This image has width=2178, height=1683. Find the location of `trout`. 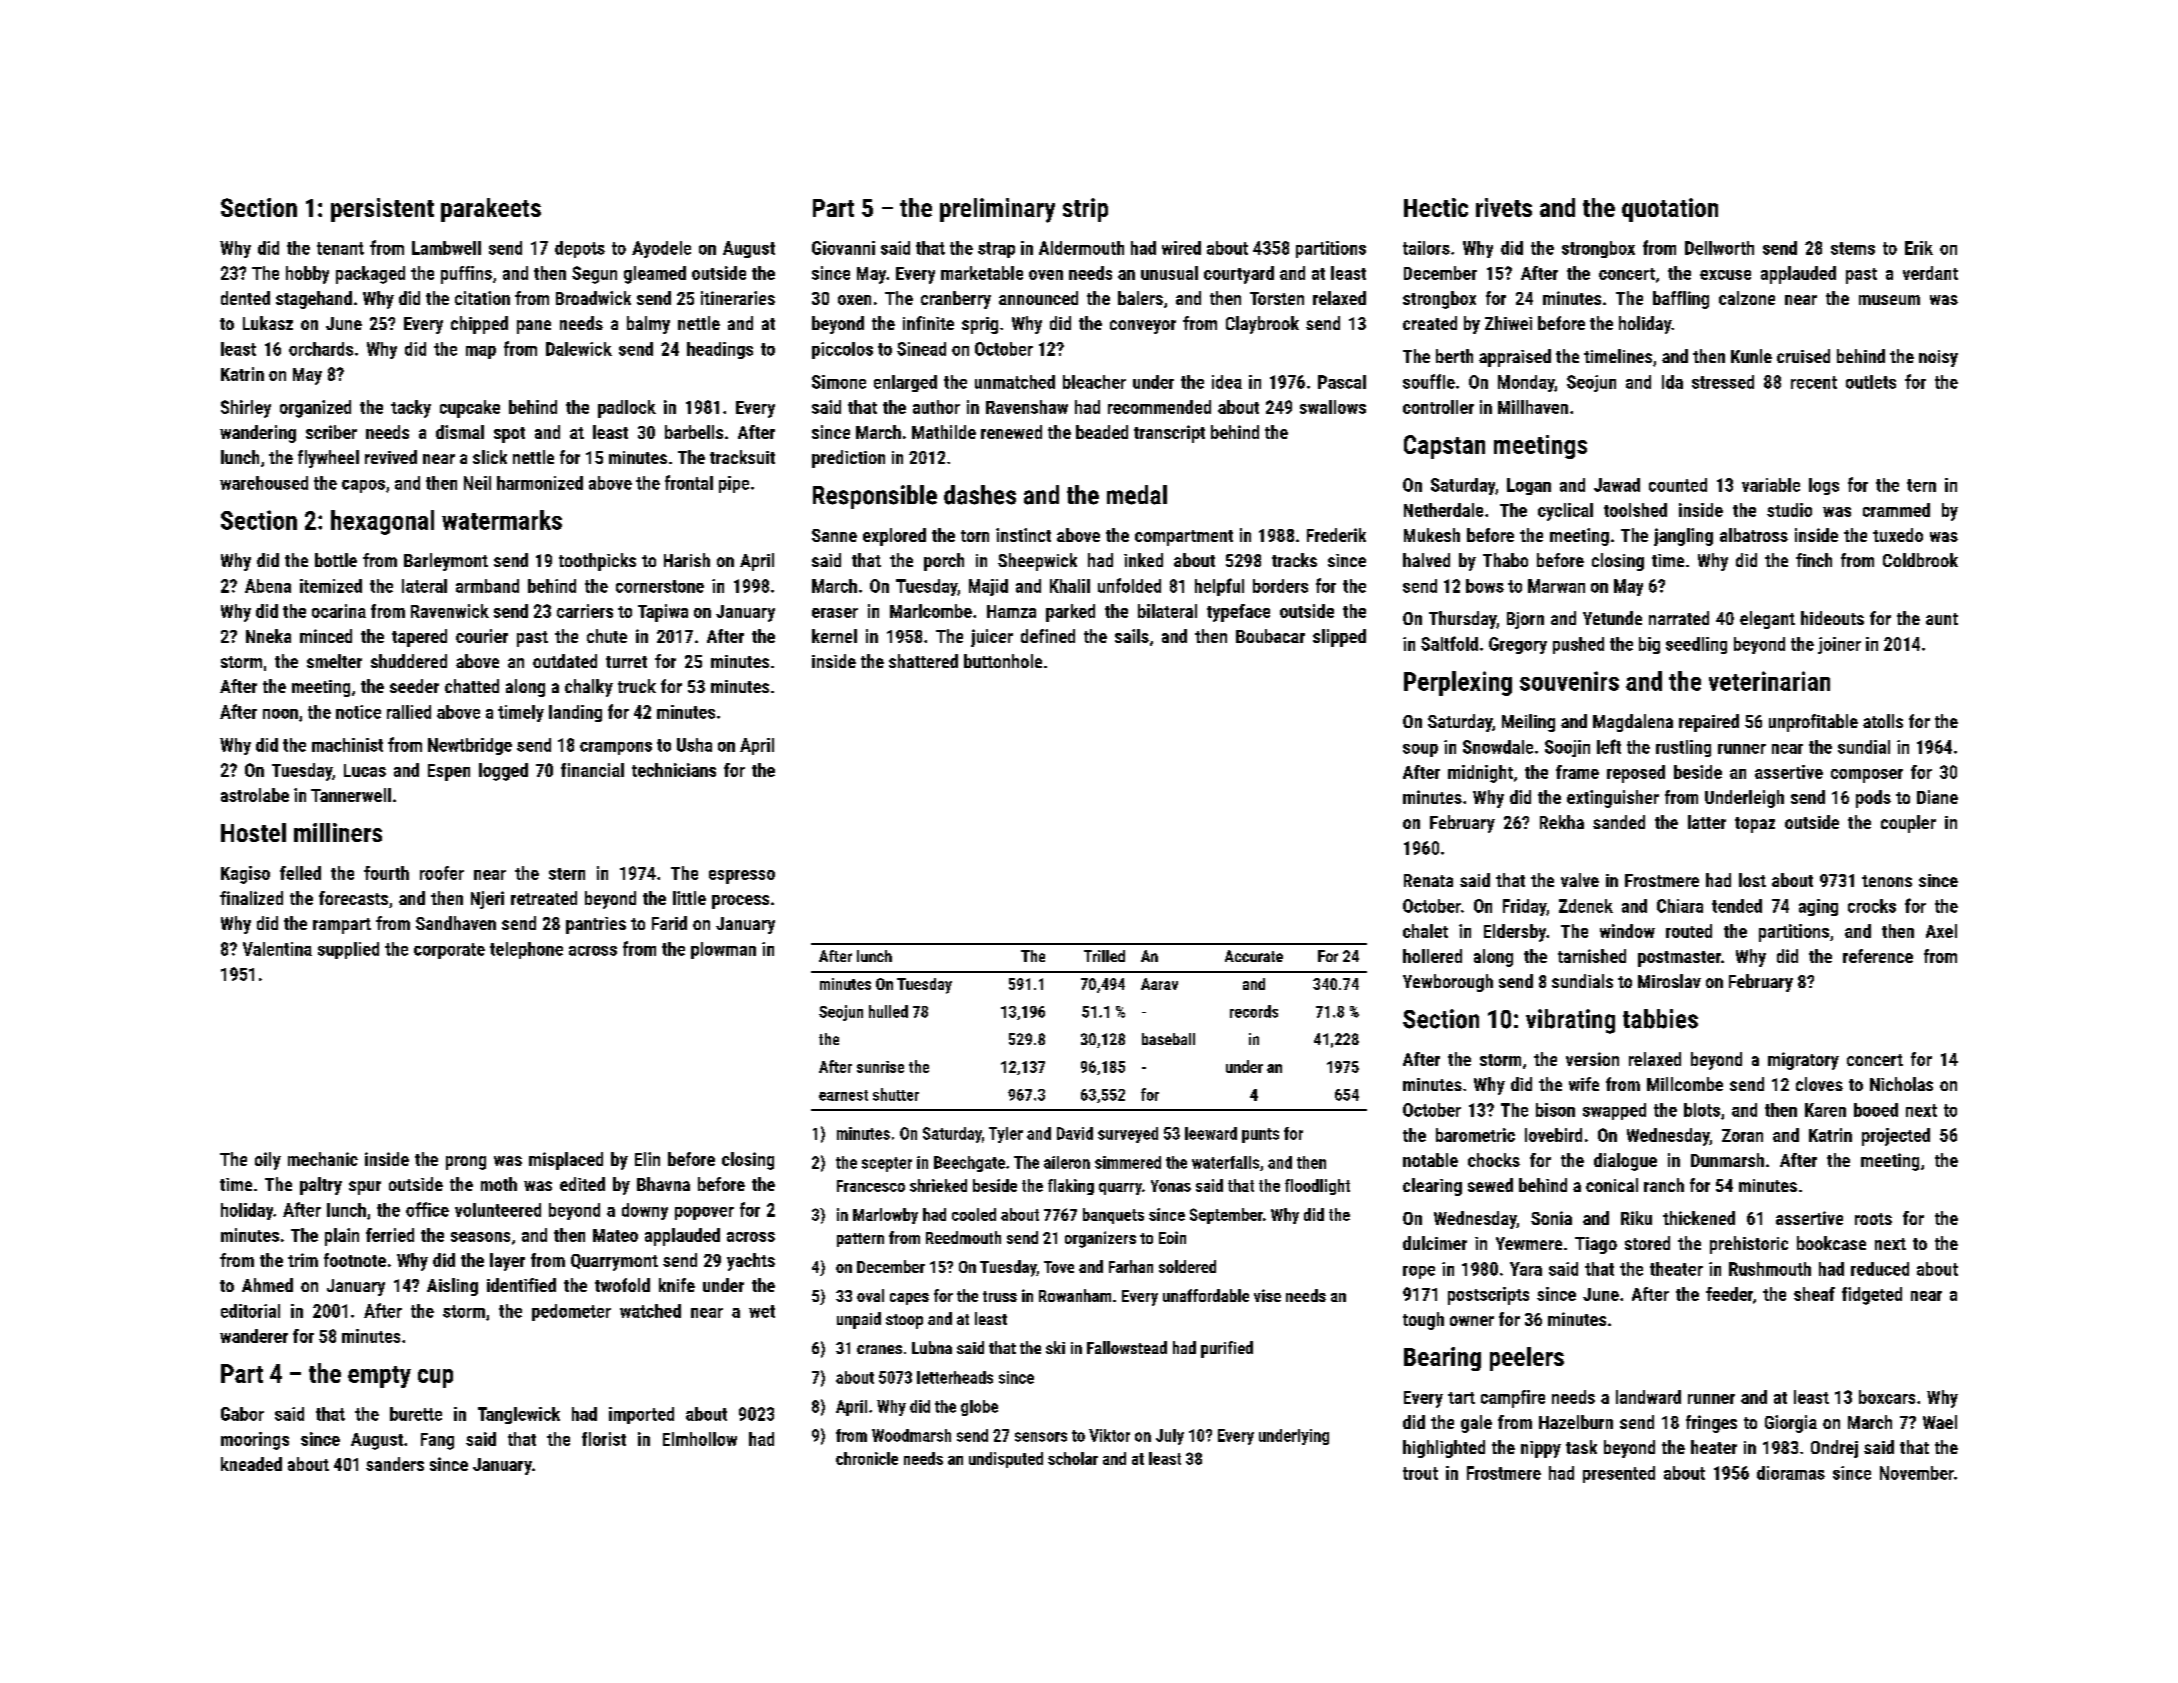

trout is located at coordinates (1420, 1473).
